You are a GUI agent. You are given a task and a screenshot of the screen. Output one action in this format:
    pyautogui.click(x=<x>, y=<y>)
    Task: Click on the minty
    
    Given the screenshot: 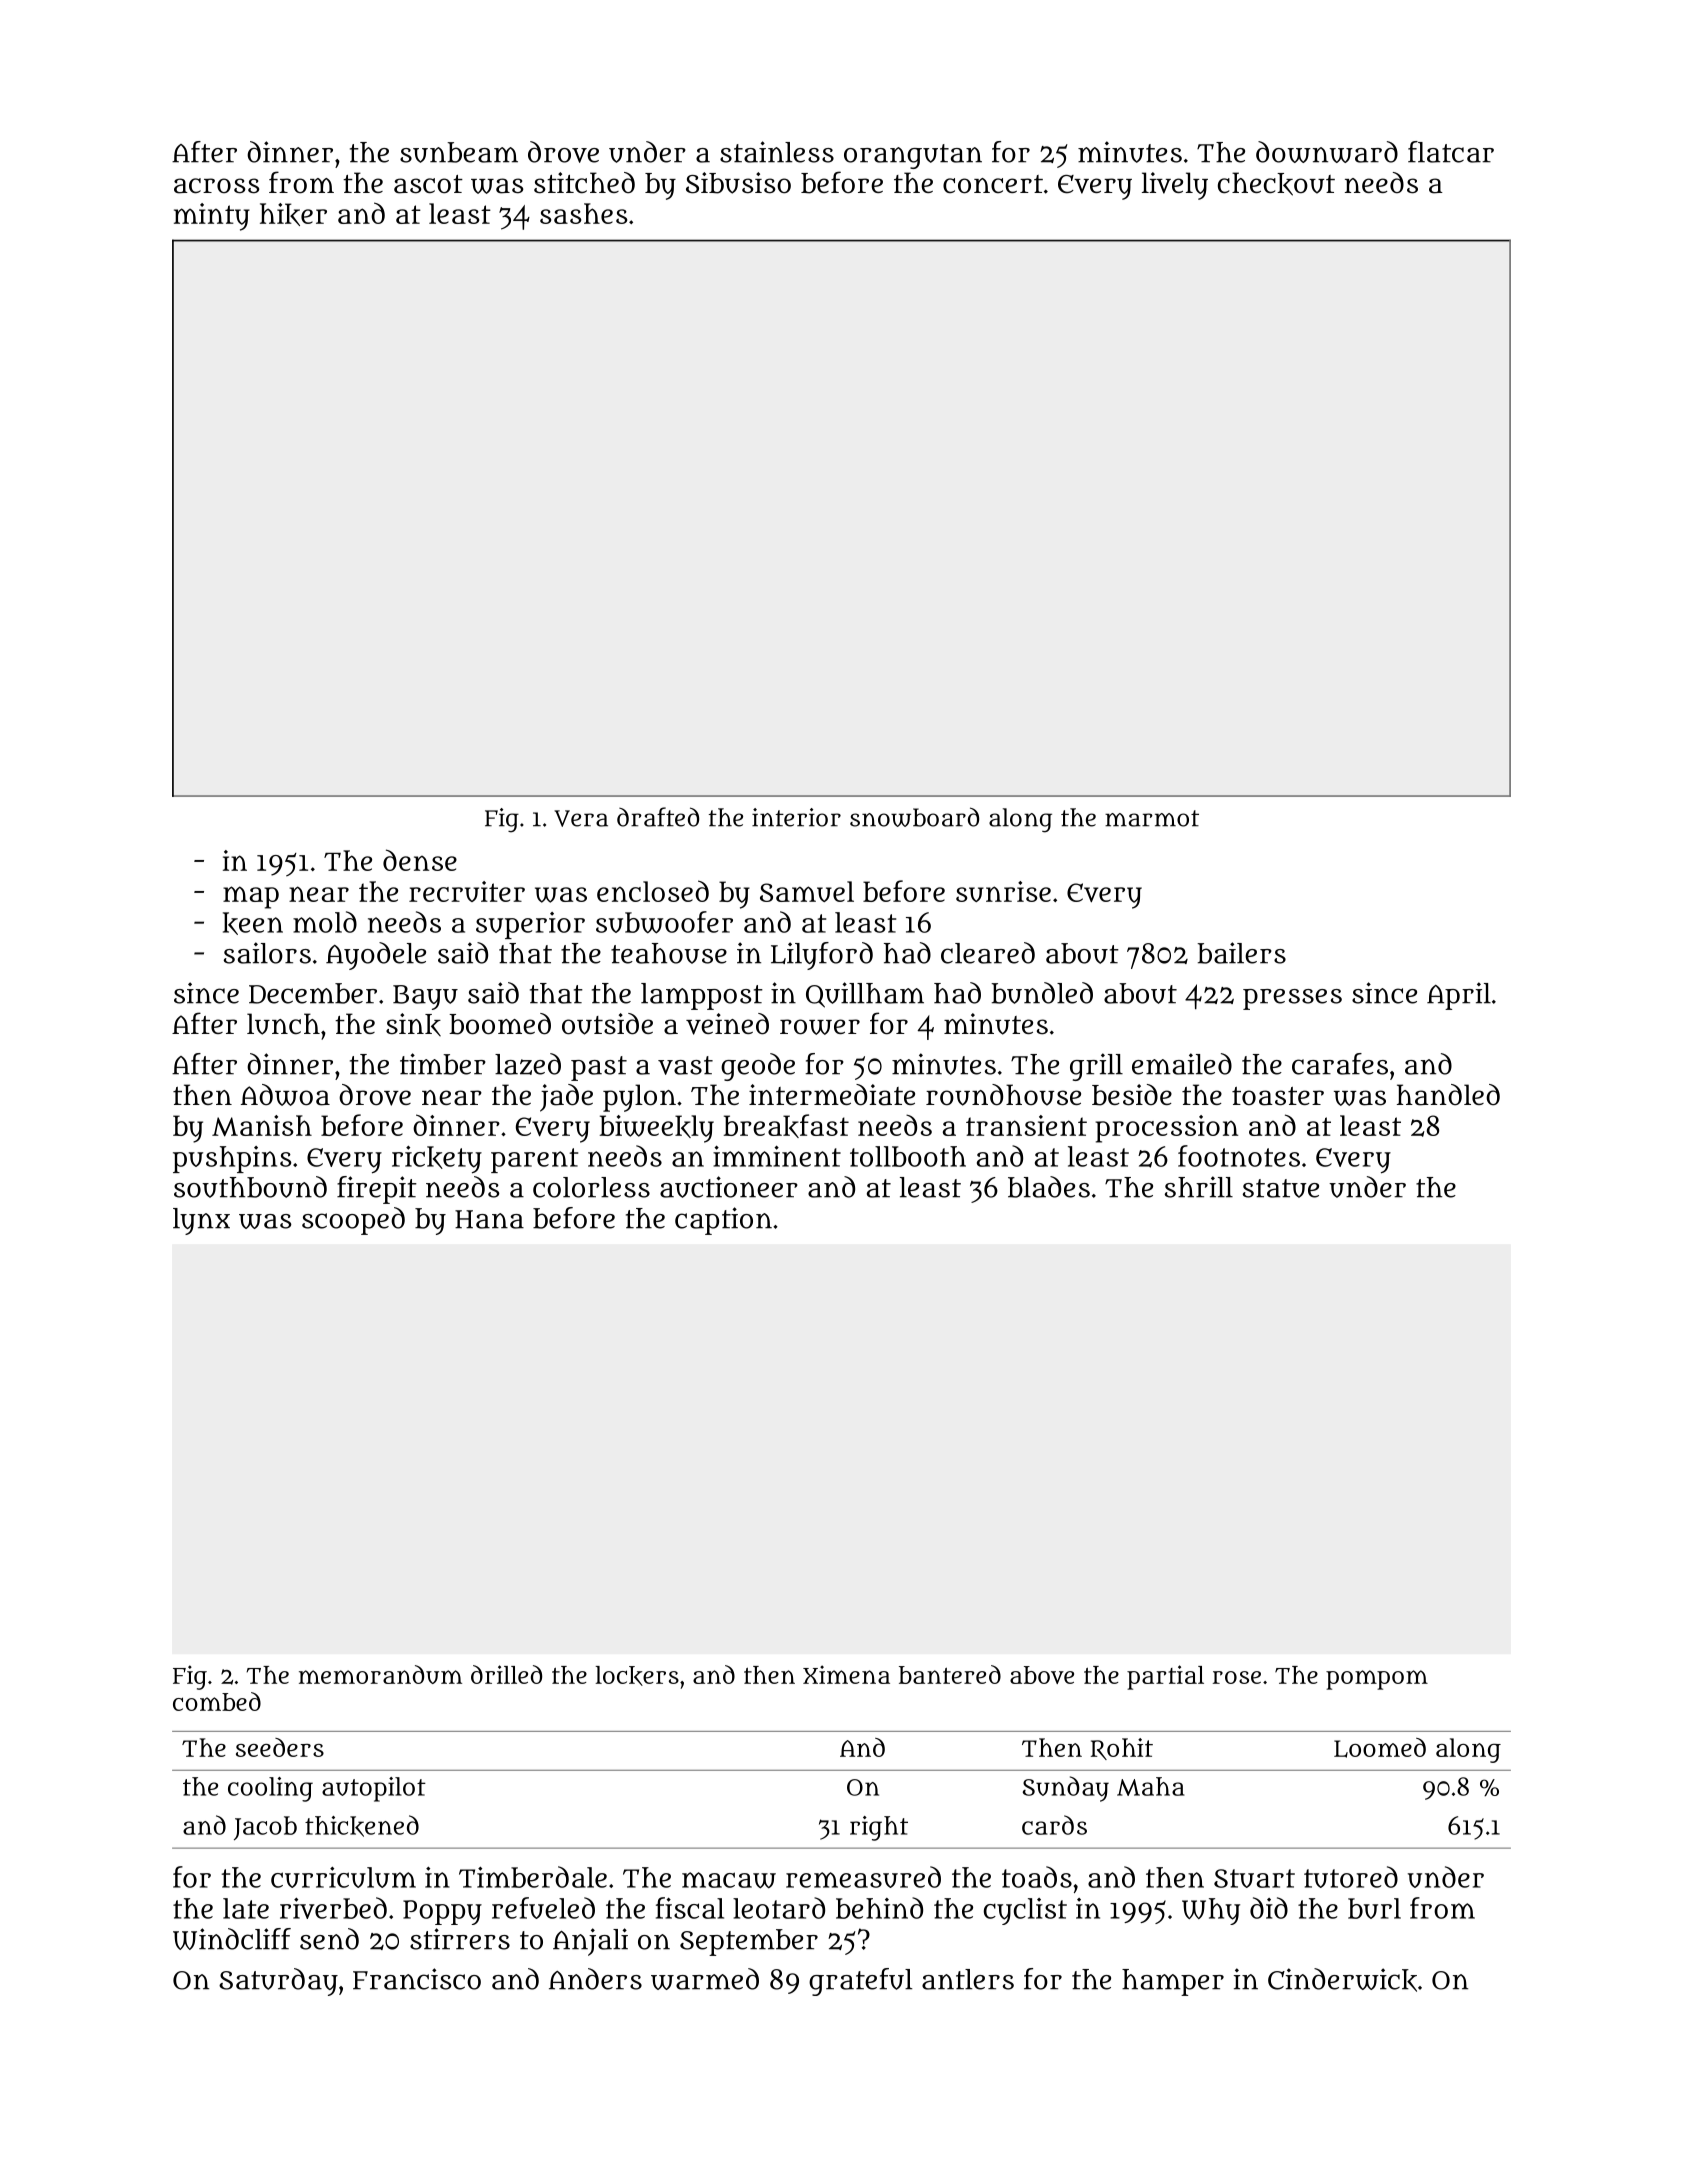 What is the action you would take?
    pyautogui.click(x=212, y=217)
